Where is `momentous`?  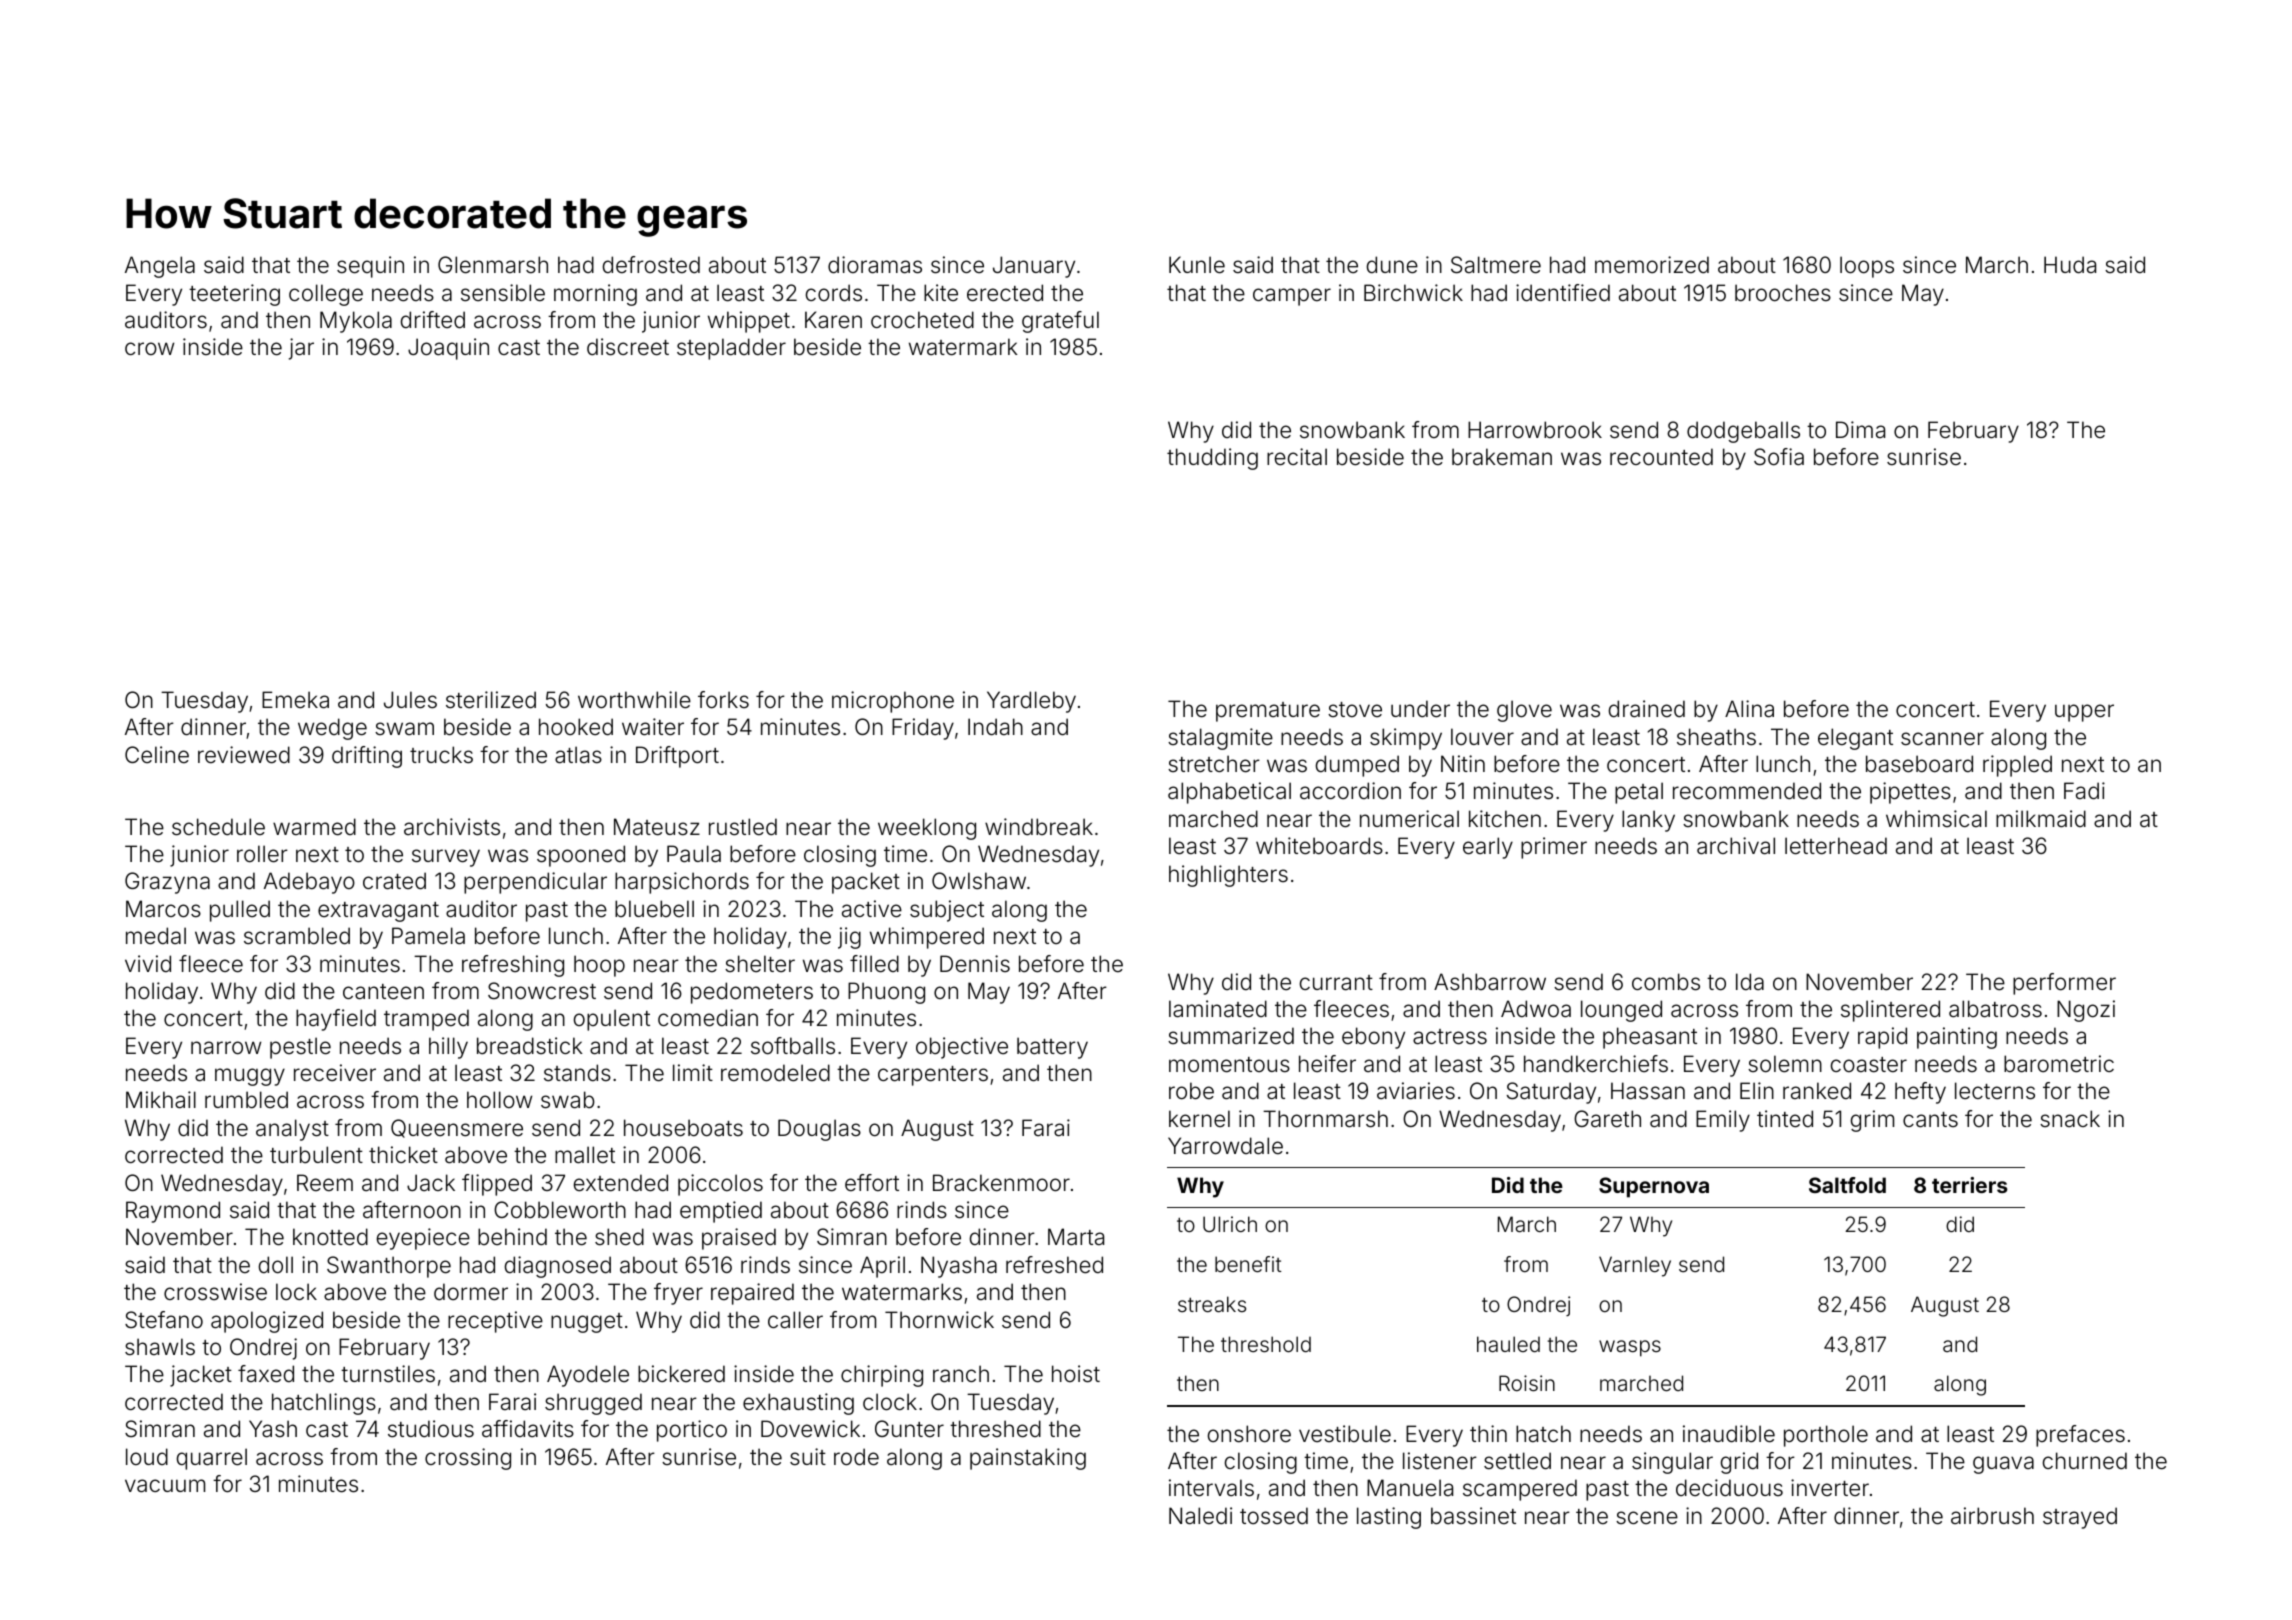 momentous is located at coordinates (1229, 1065).
